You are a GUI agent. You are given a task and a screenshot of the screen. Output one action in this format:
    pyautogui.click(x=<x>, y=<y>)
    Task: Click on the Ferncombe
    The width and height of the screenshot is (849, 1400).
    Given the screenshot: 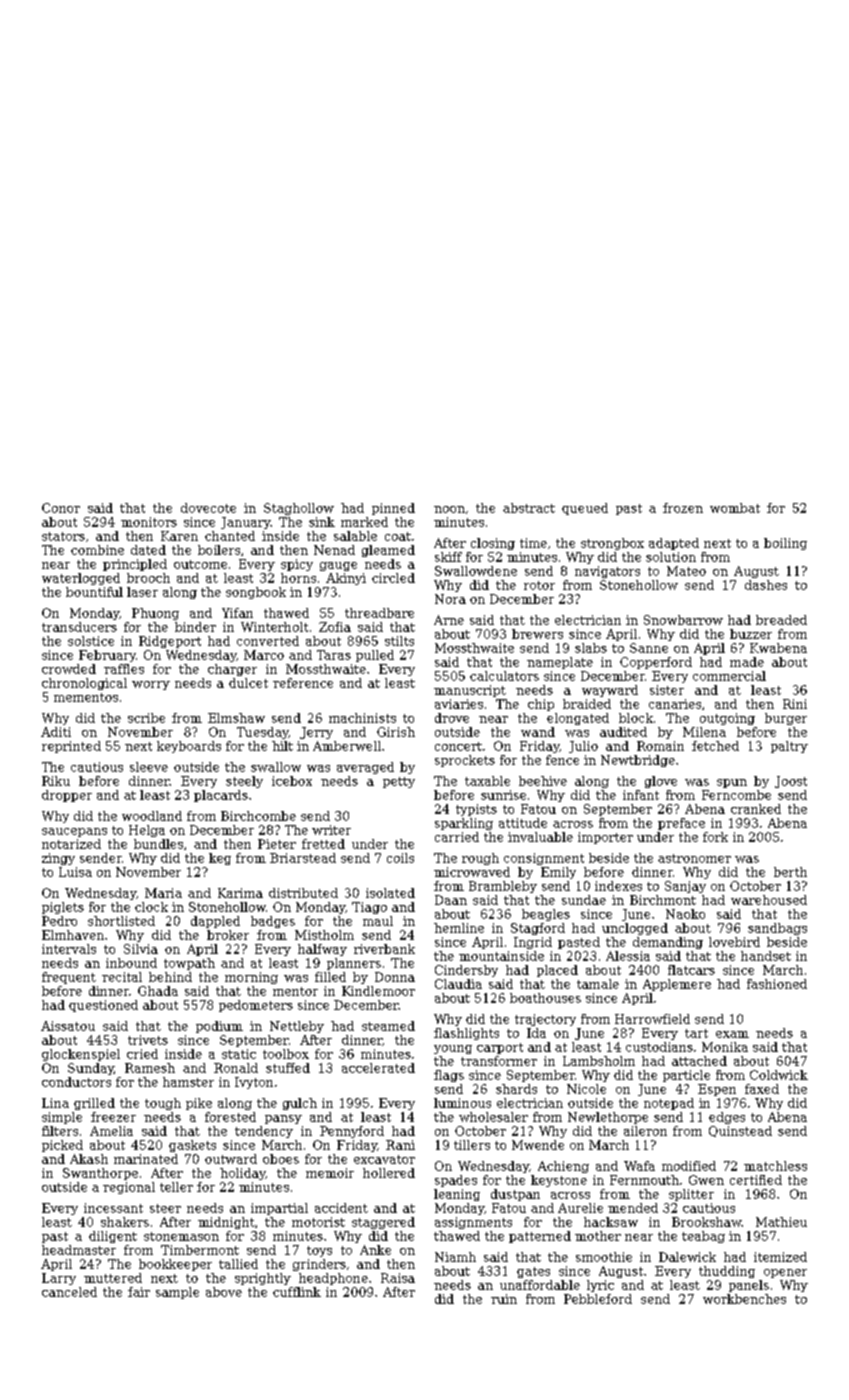 What is the action you would take?
    pyautogui.click(x=736, y=795)
